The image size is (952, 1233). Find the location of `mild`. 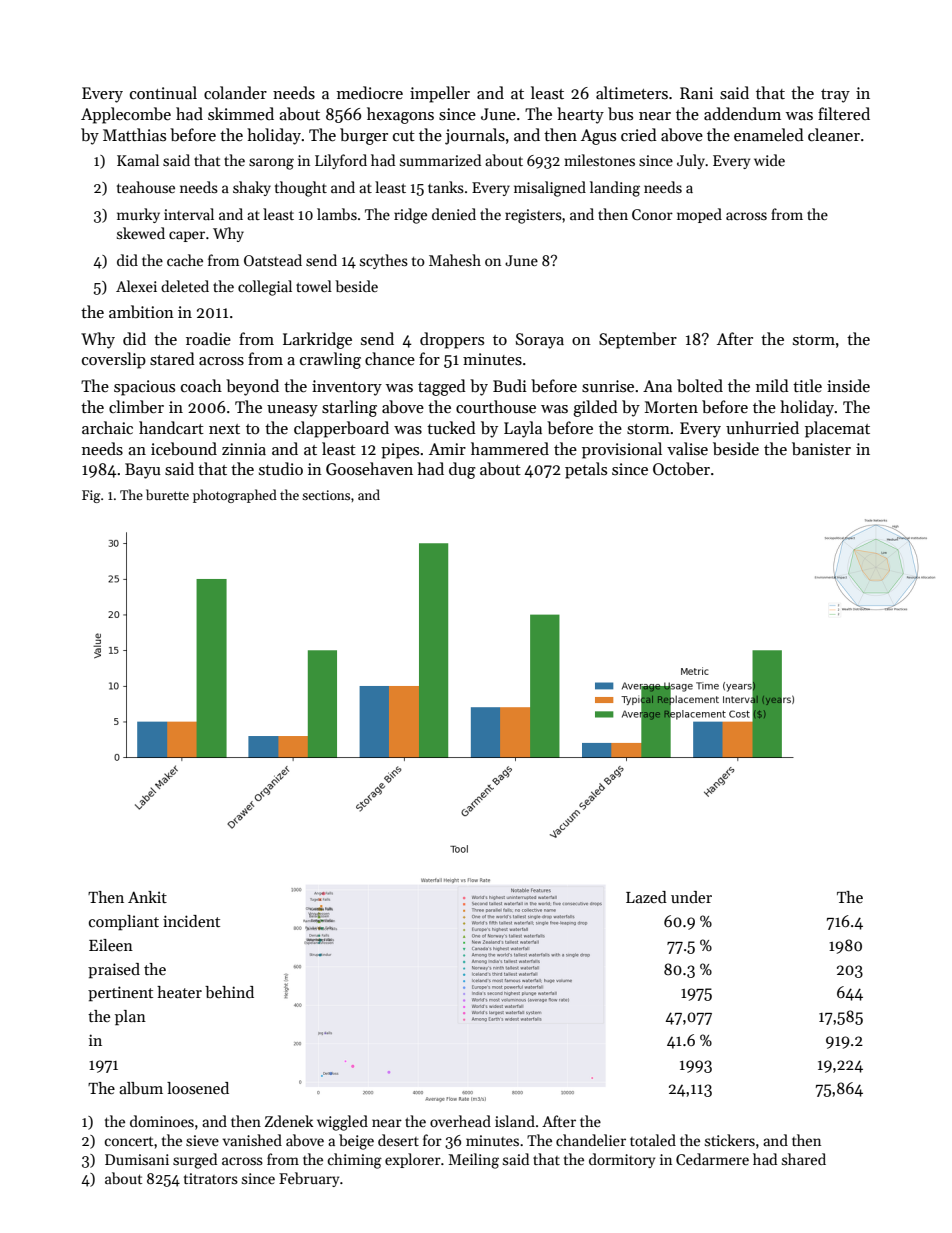

mild is located at coordinates (772, 385).
